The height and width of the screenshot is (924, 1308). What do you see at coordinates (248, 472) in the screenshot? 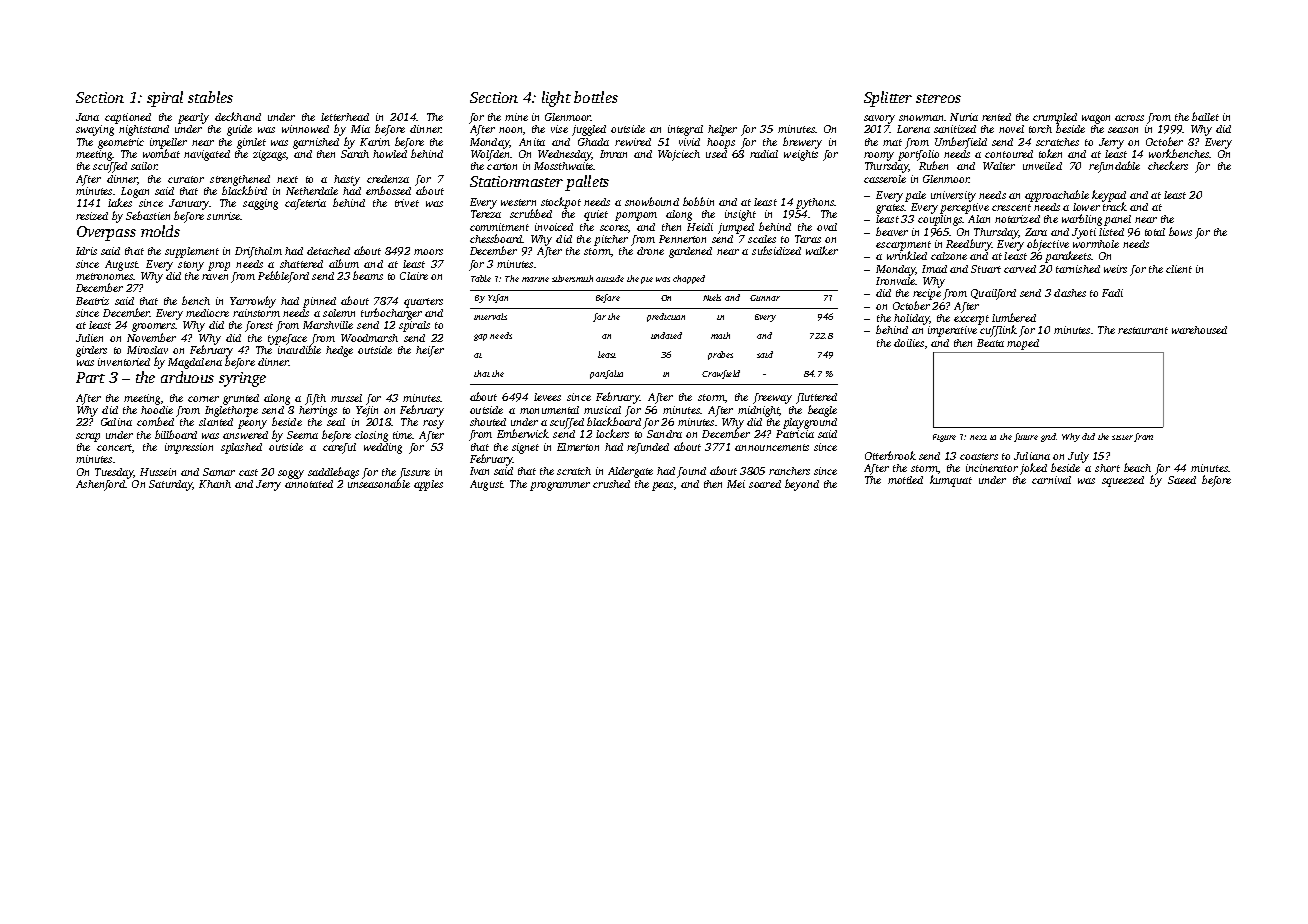
I see `cast` at bounding box center [248, 472].
